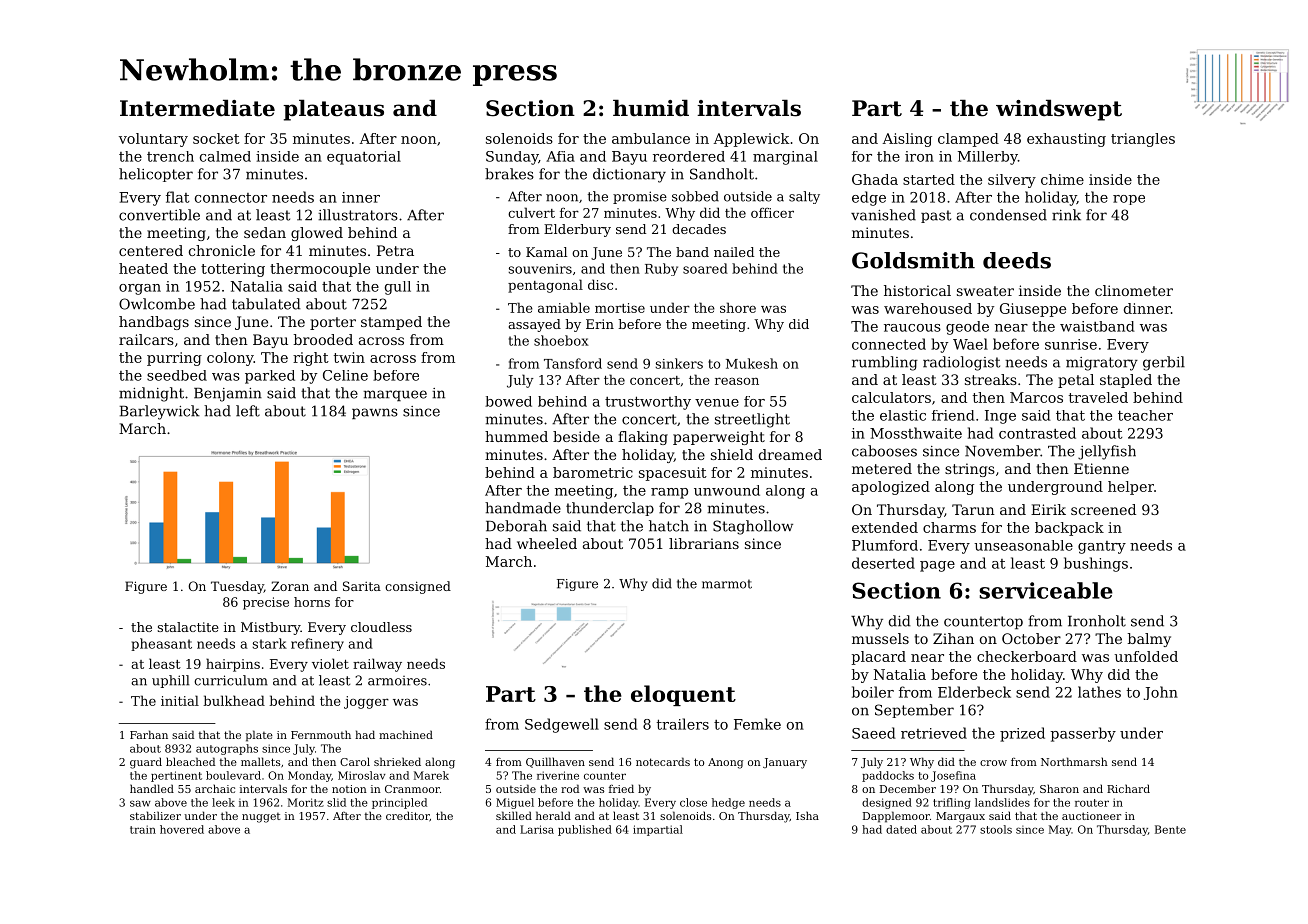 The image size is (1308, 924). I want to click on windswept, so click(1059, 110).
